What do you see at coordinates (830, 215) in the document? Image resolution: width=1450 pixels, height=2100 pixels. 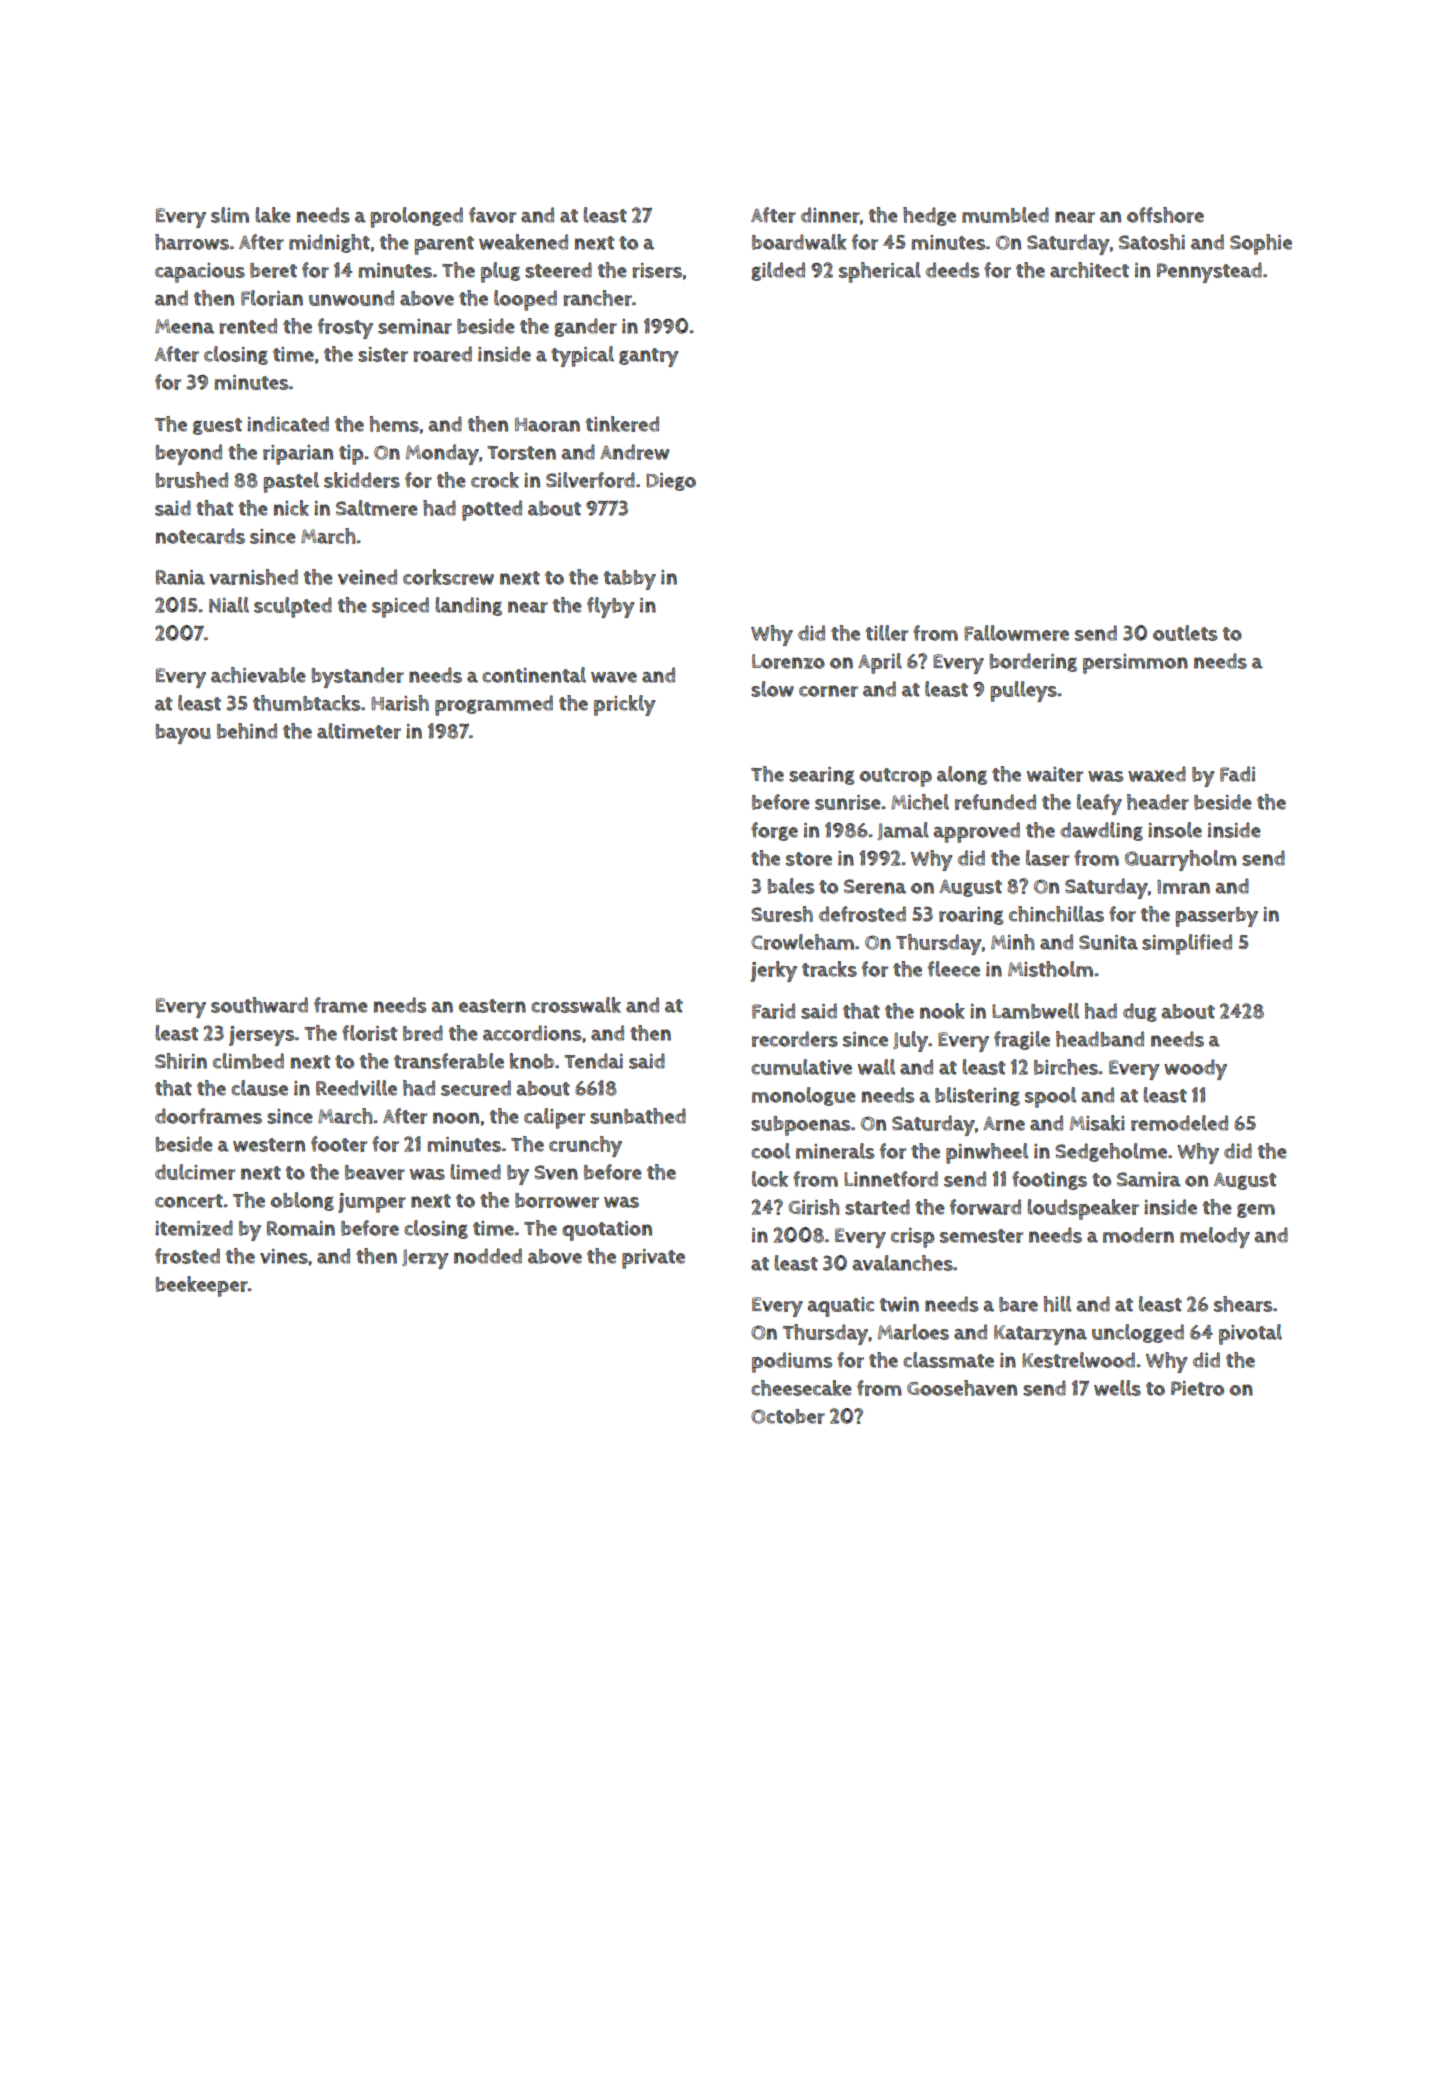 I see `dinner` at bounding box center [830, 215].
